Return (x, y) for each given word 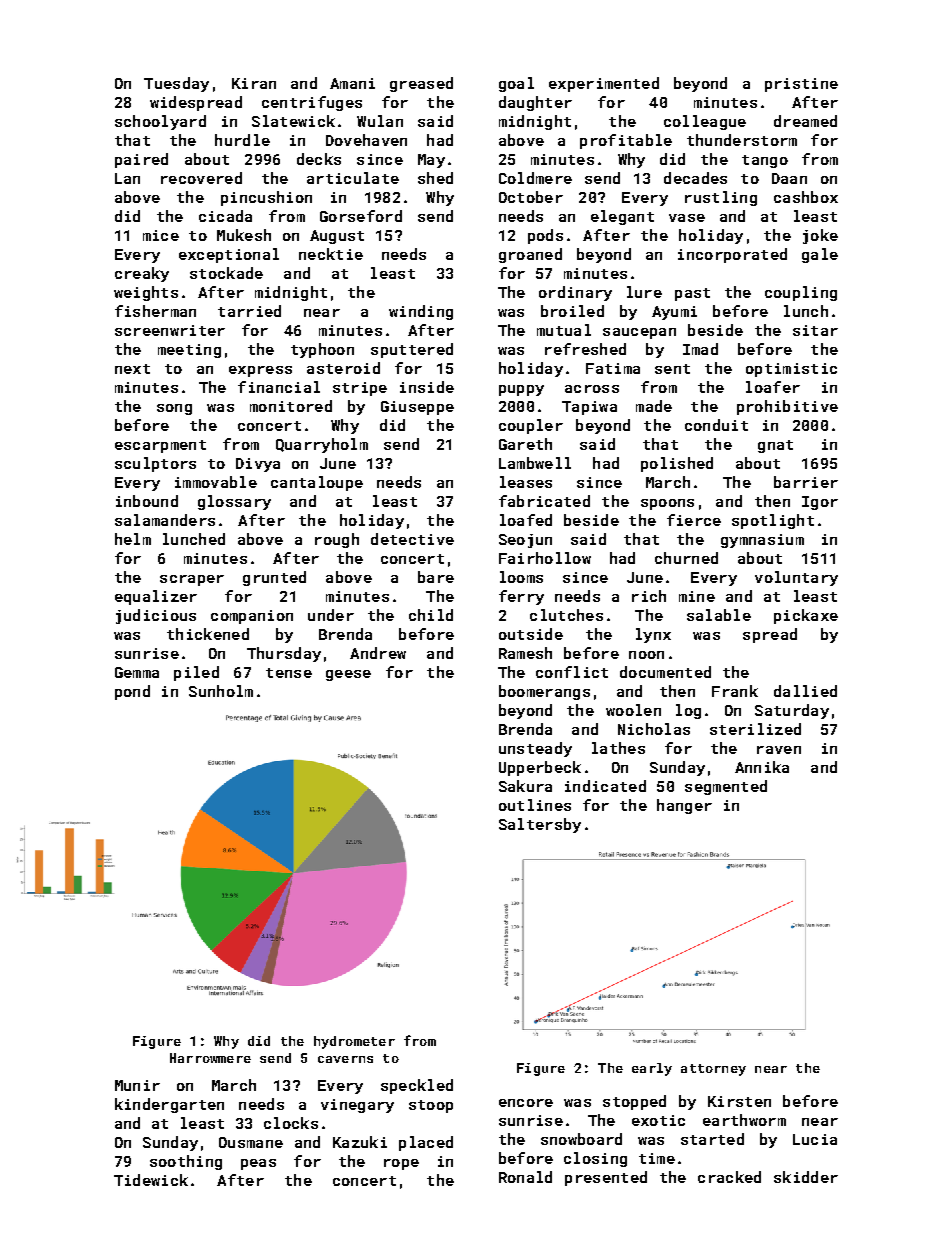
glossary (234, 502)
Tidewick (151, 1180)
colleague (705, 122)
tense (289, 673)
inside (427, 387)
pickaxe (806, 616)
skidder (806, 1177)
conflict (572, 672)
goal (516, 84)
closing (595, 1159)
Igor (820, 503)
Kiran (254, 83)
